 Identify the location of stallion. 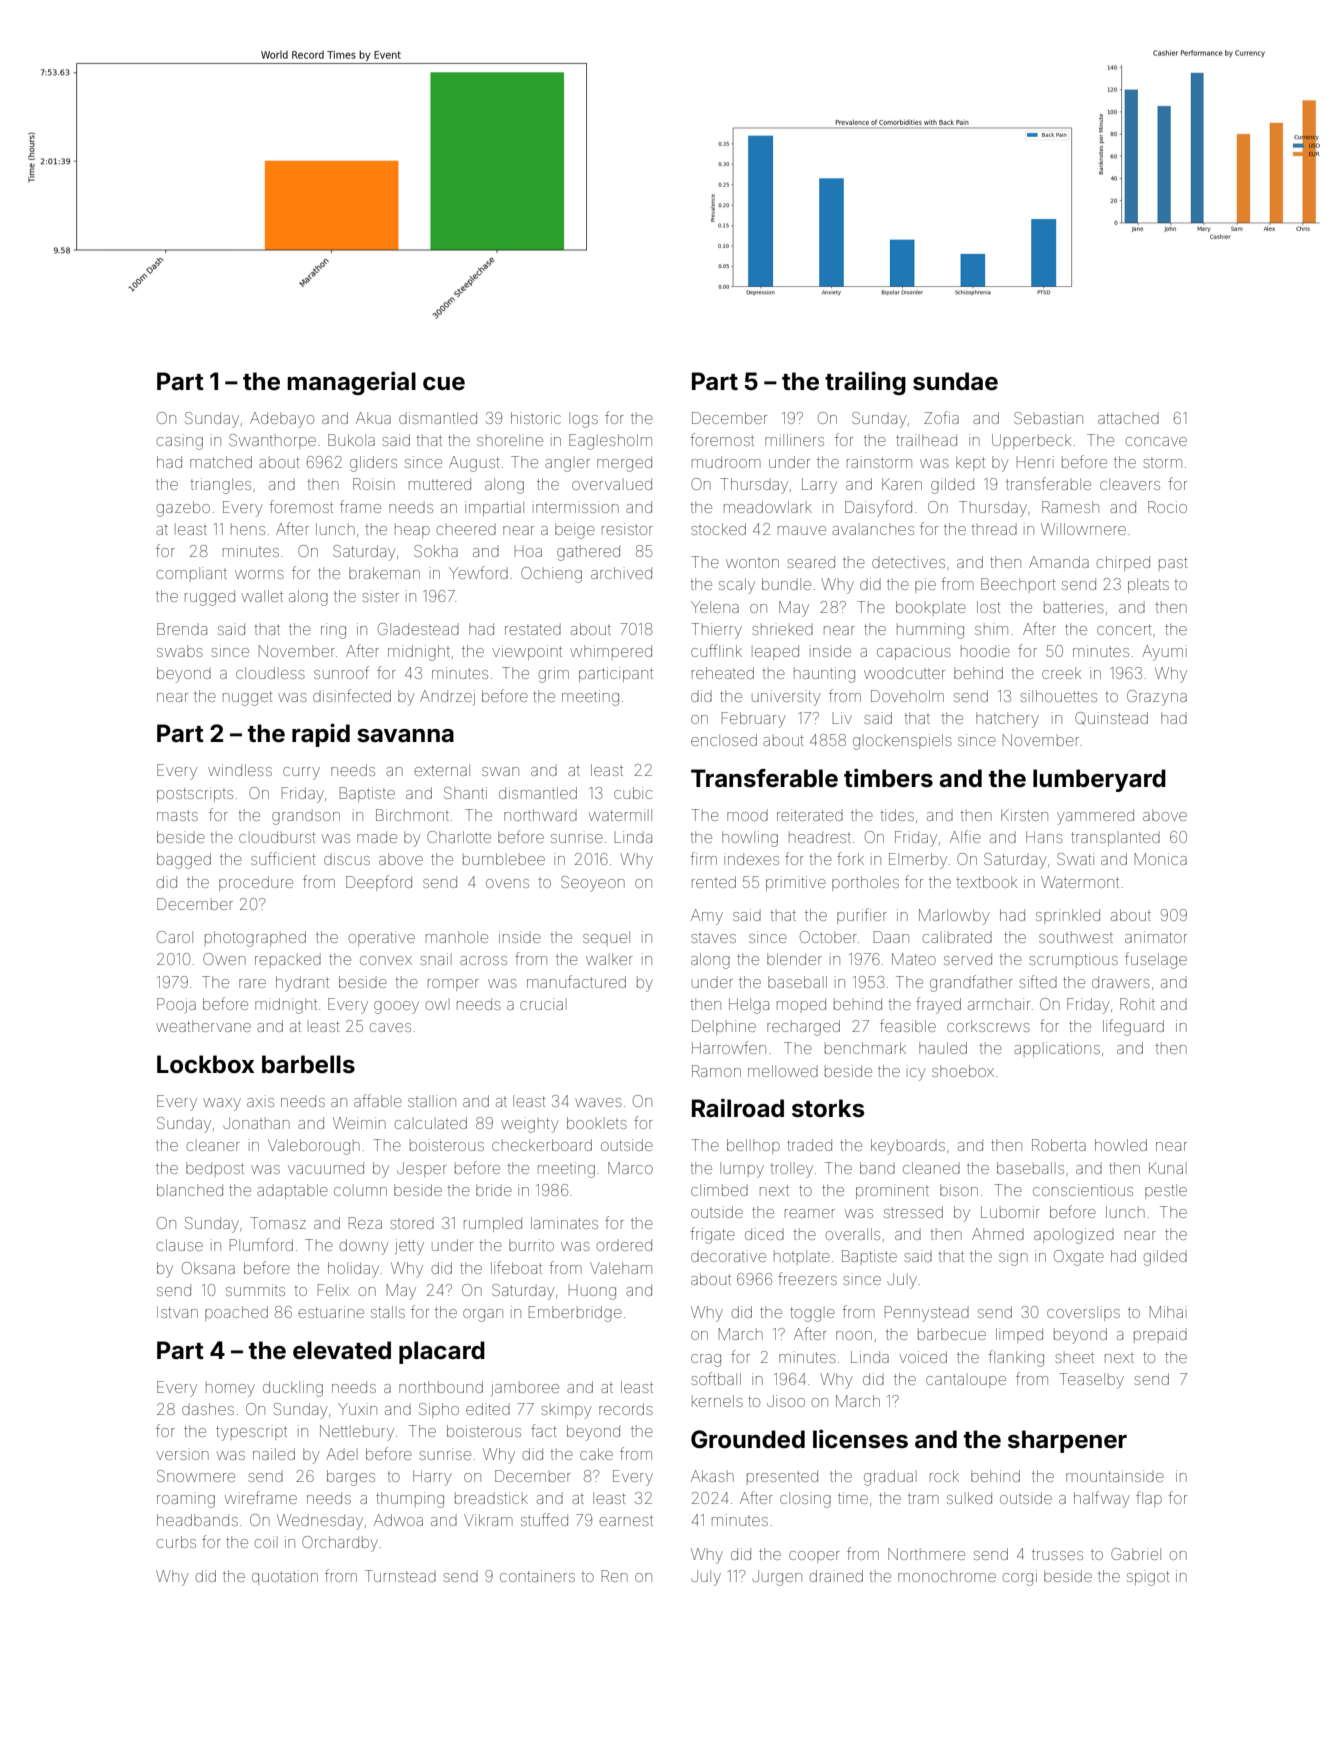
(432, 1101).
